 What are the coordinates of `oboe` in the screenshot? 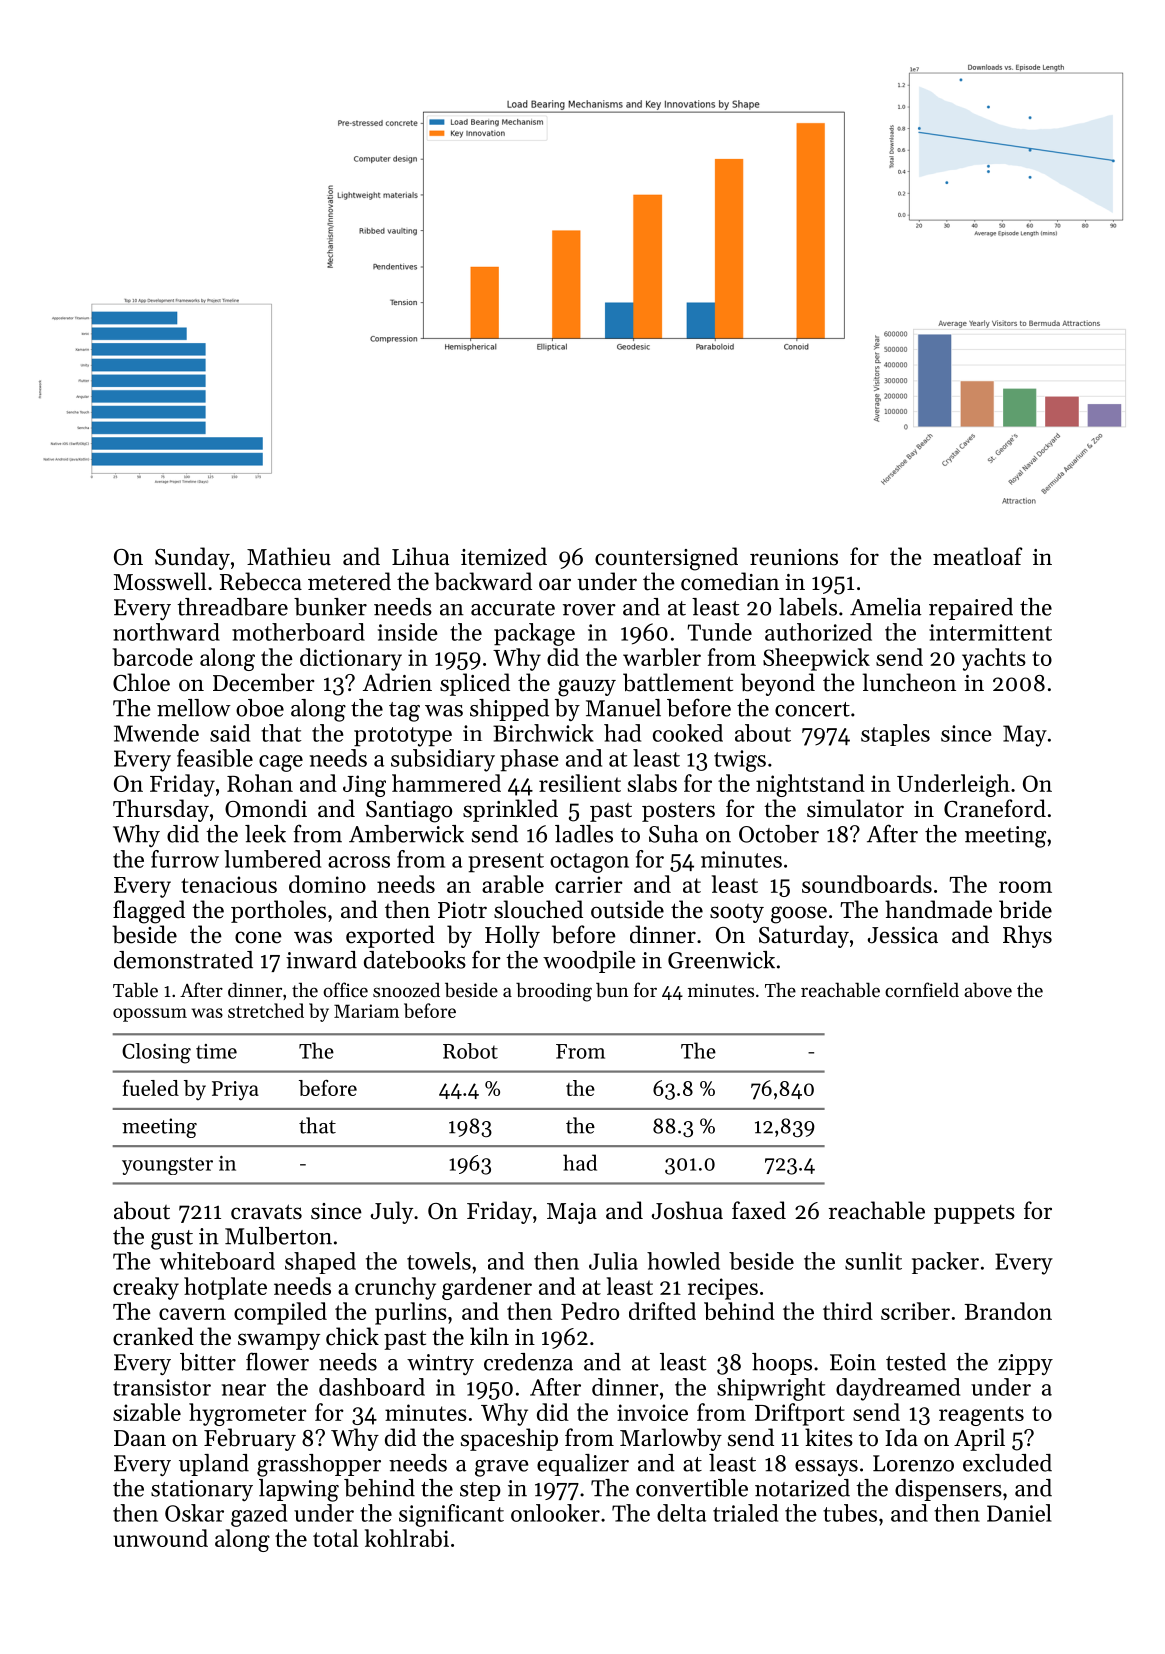 It's located at (260, 708).
